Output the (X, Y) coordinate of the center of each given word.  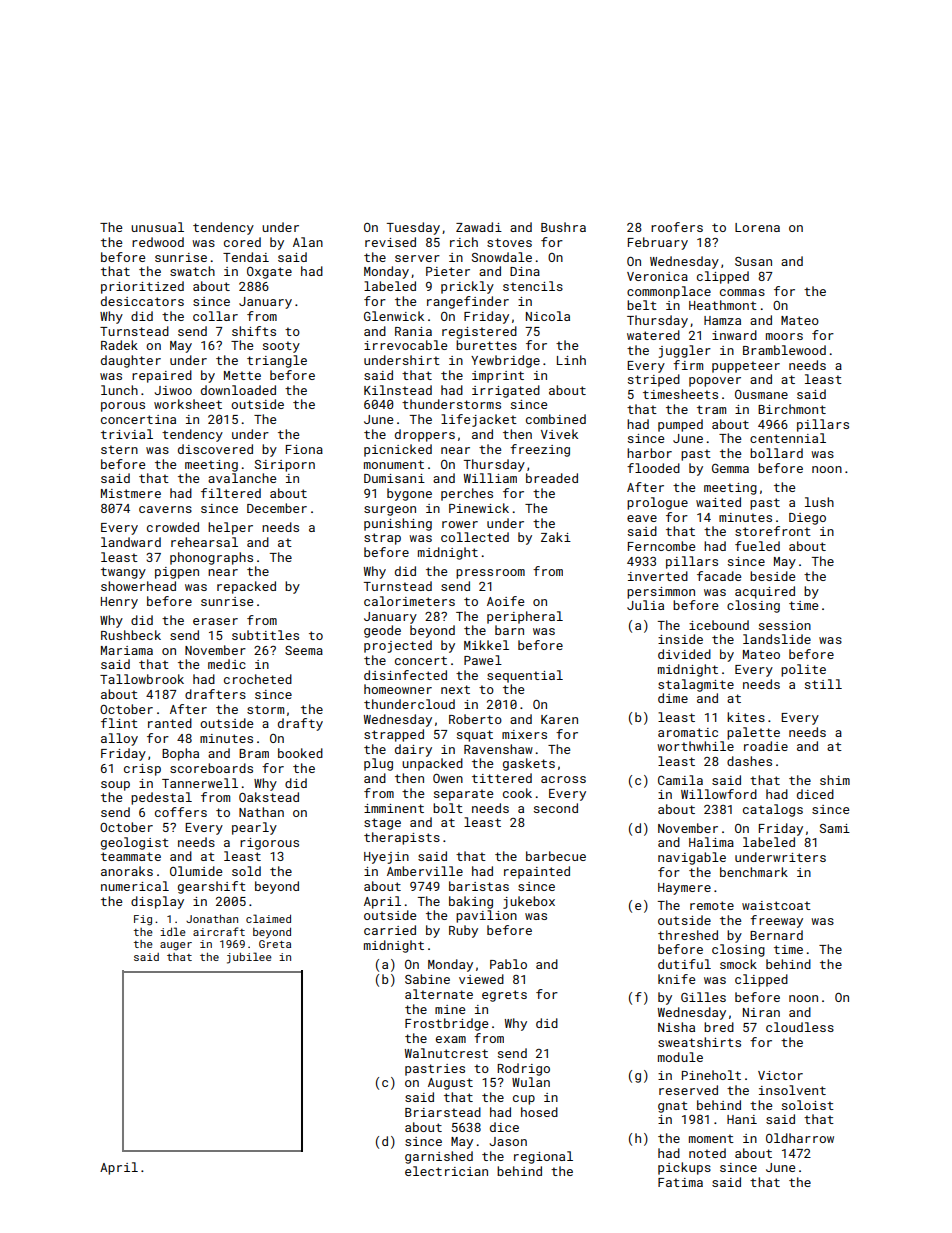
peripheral (525, 617)
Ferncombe (661, 546)
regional (543, 1157)
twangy (123, 573)
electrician (446, 1171)
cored (242, 242)
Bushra (563, 227)
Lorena (757, 227)
